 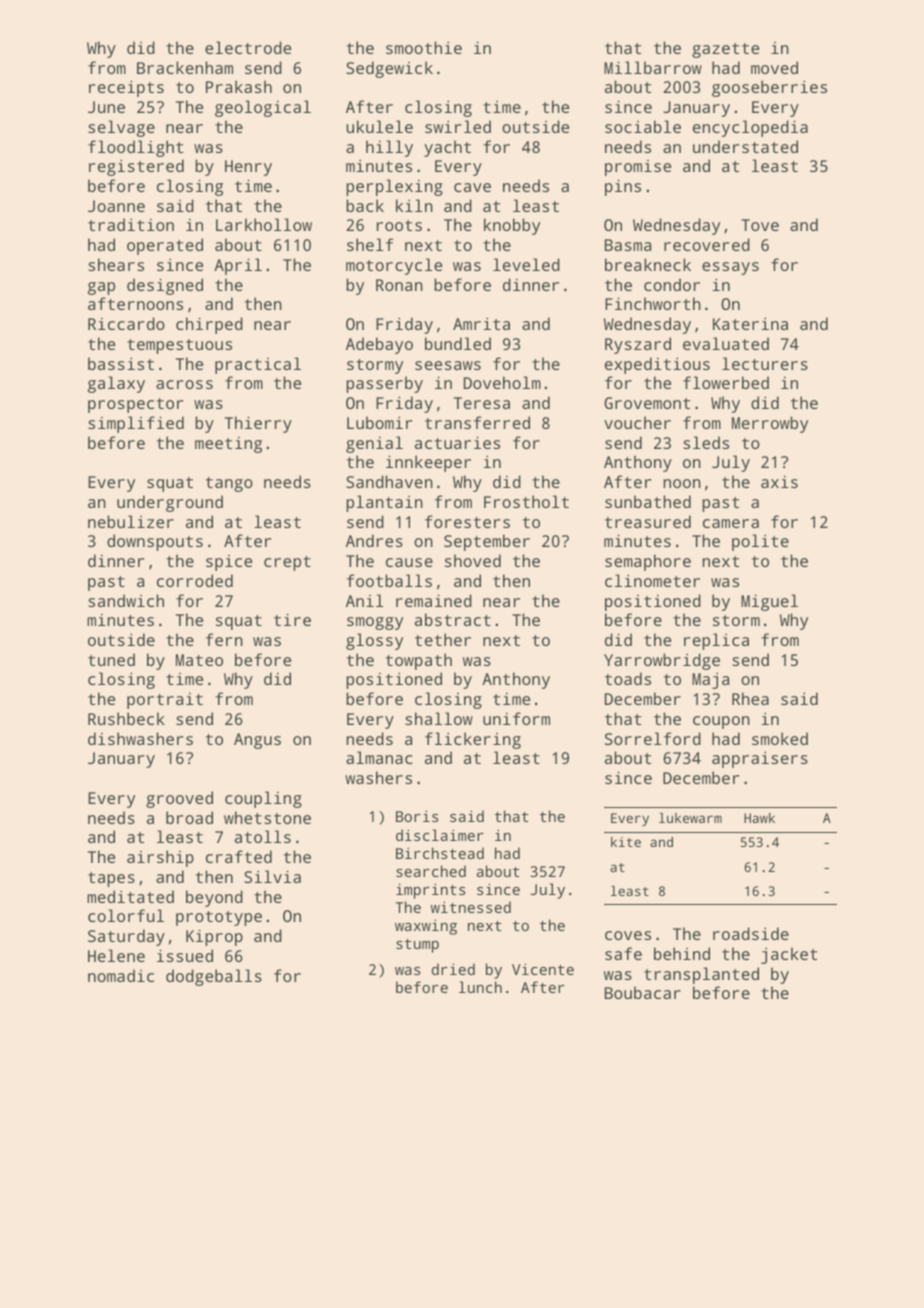 What do you see at coordinates (467, 521) in the image?
I see `foresters` at bounding box center [467, 521].
